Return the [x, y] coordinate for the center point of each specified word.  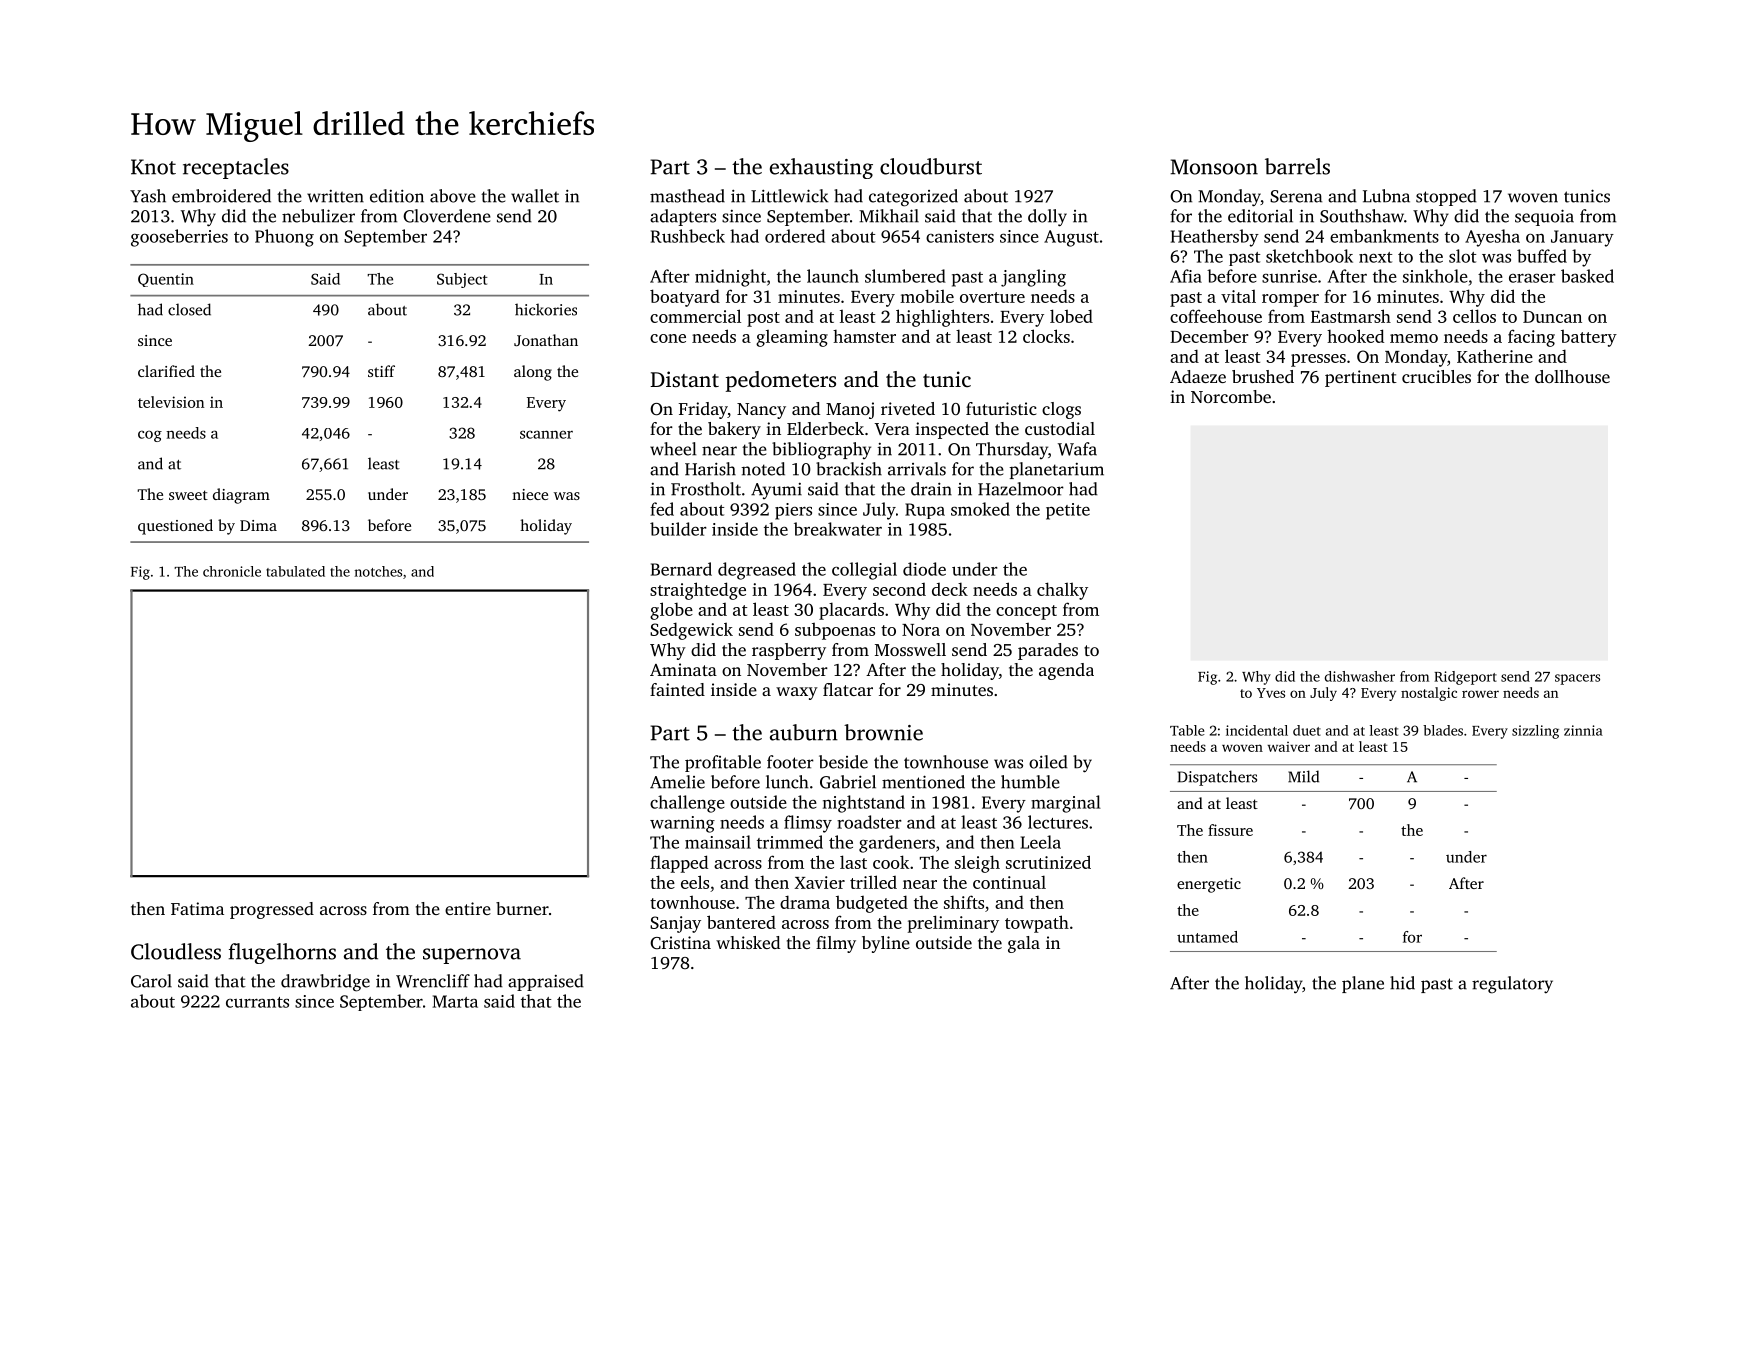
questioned [175, 527]
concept [1026, 612]
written [335, 196]
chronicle [232, 571]
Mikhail [889, 216]
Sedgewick [691, 631]
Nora [921, 630]
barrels [1297, 166]
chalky [1062, 591]
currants [257, 1002]
